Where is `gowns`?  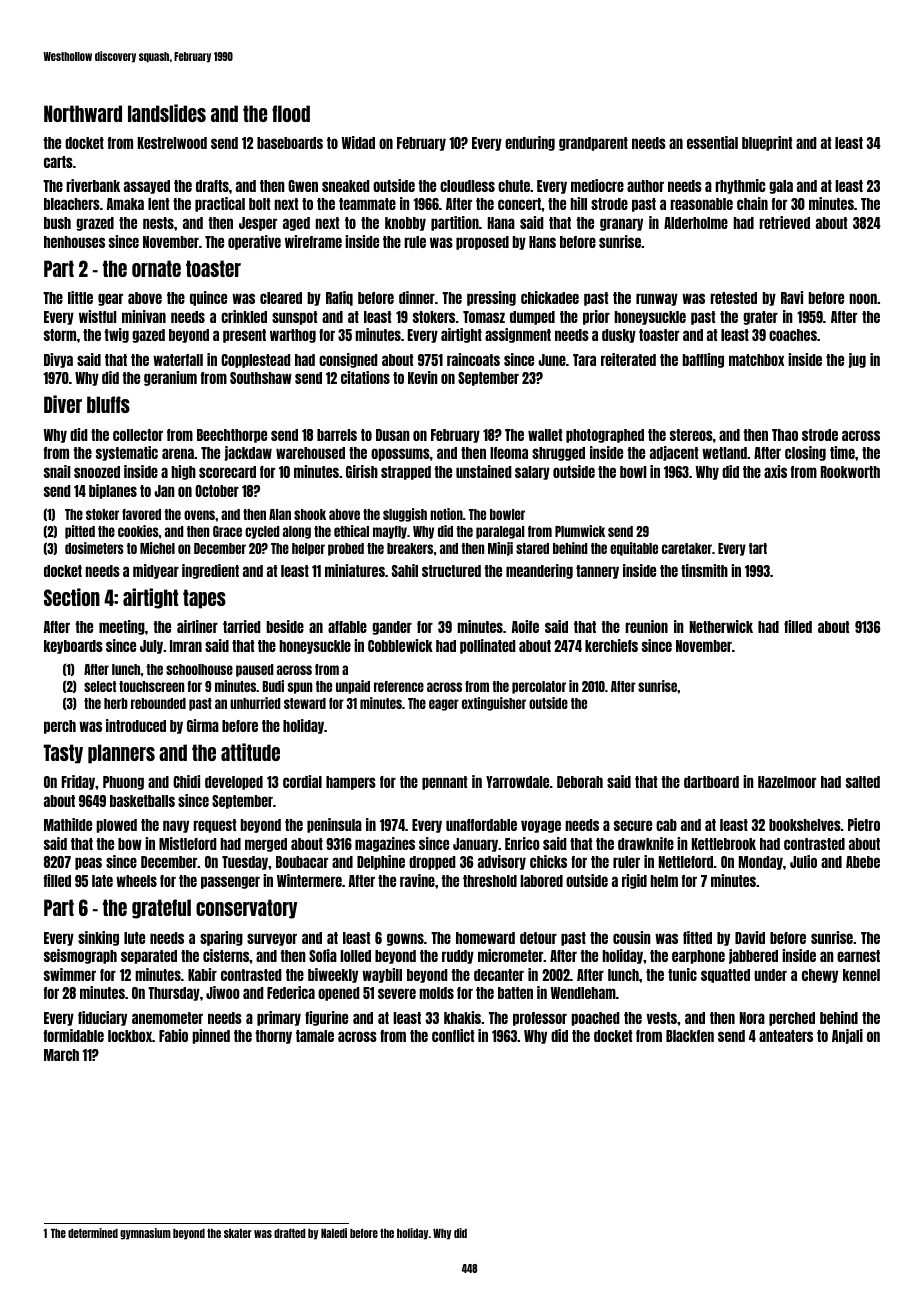 gowns is located at coordinates (405, 939).
